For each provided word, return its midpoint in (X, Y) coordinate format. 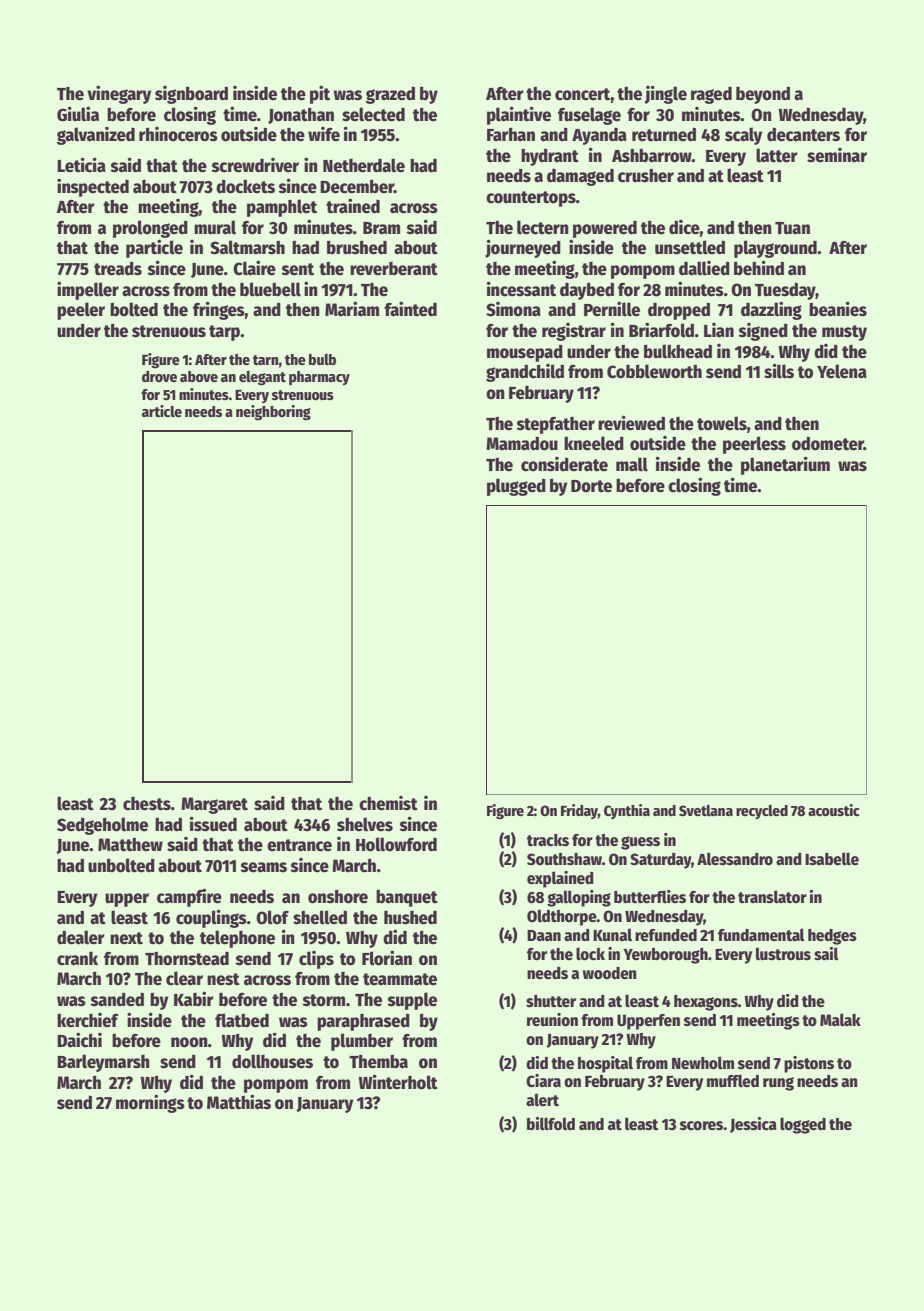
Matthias (239, 1102)
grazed (390, 95)
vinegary (119, 94)
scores (701, 1126)
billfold (551, 1124)
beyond (763, 95)
